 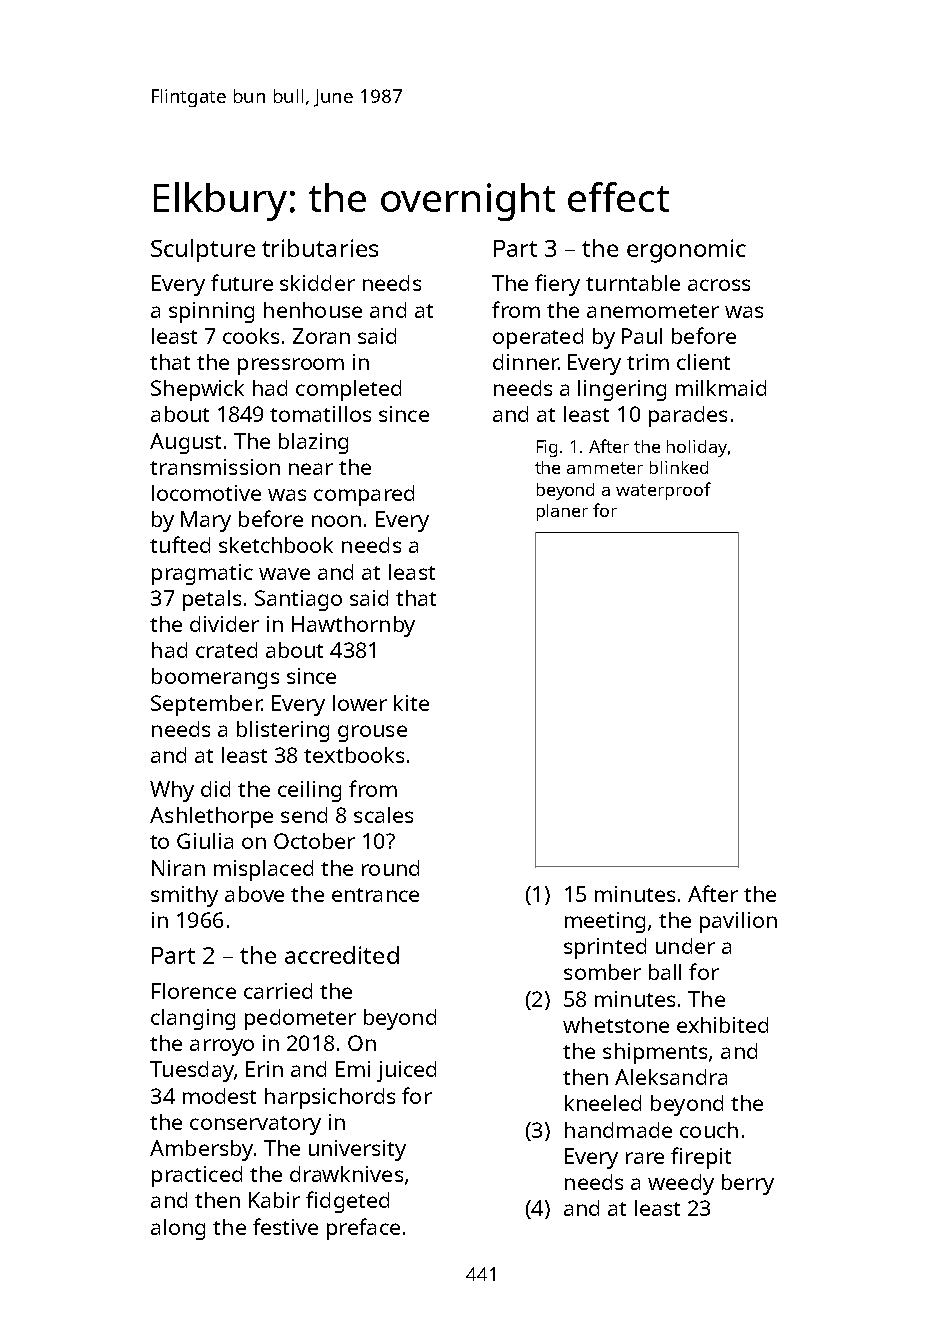 What do you see at coordinates (738, 922) in the page?
I see `pavilion` at bounding box center [738, 922].
